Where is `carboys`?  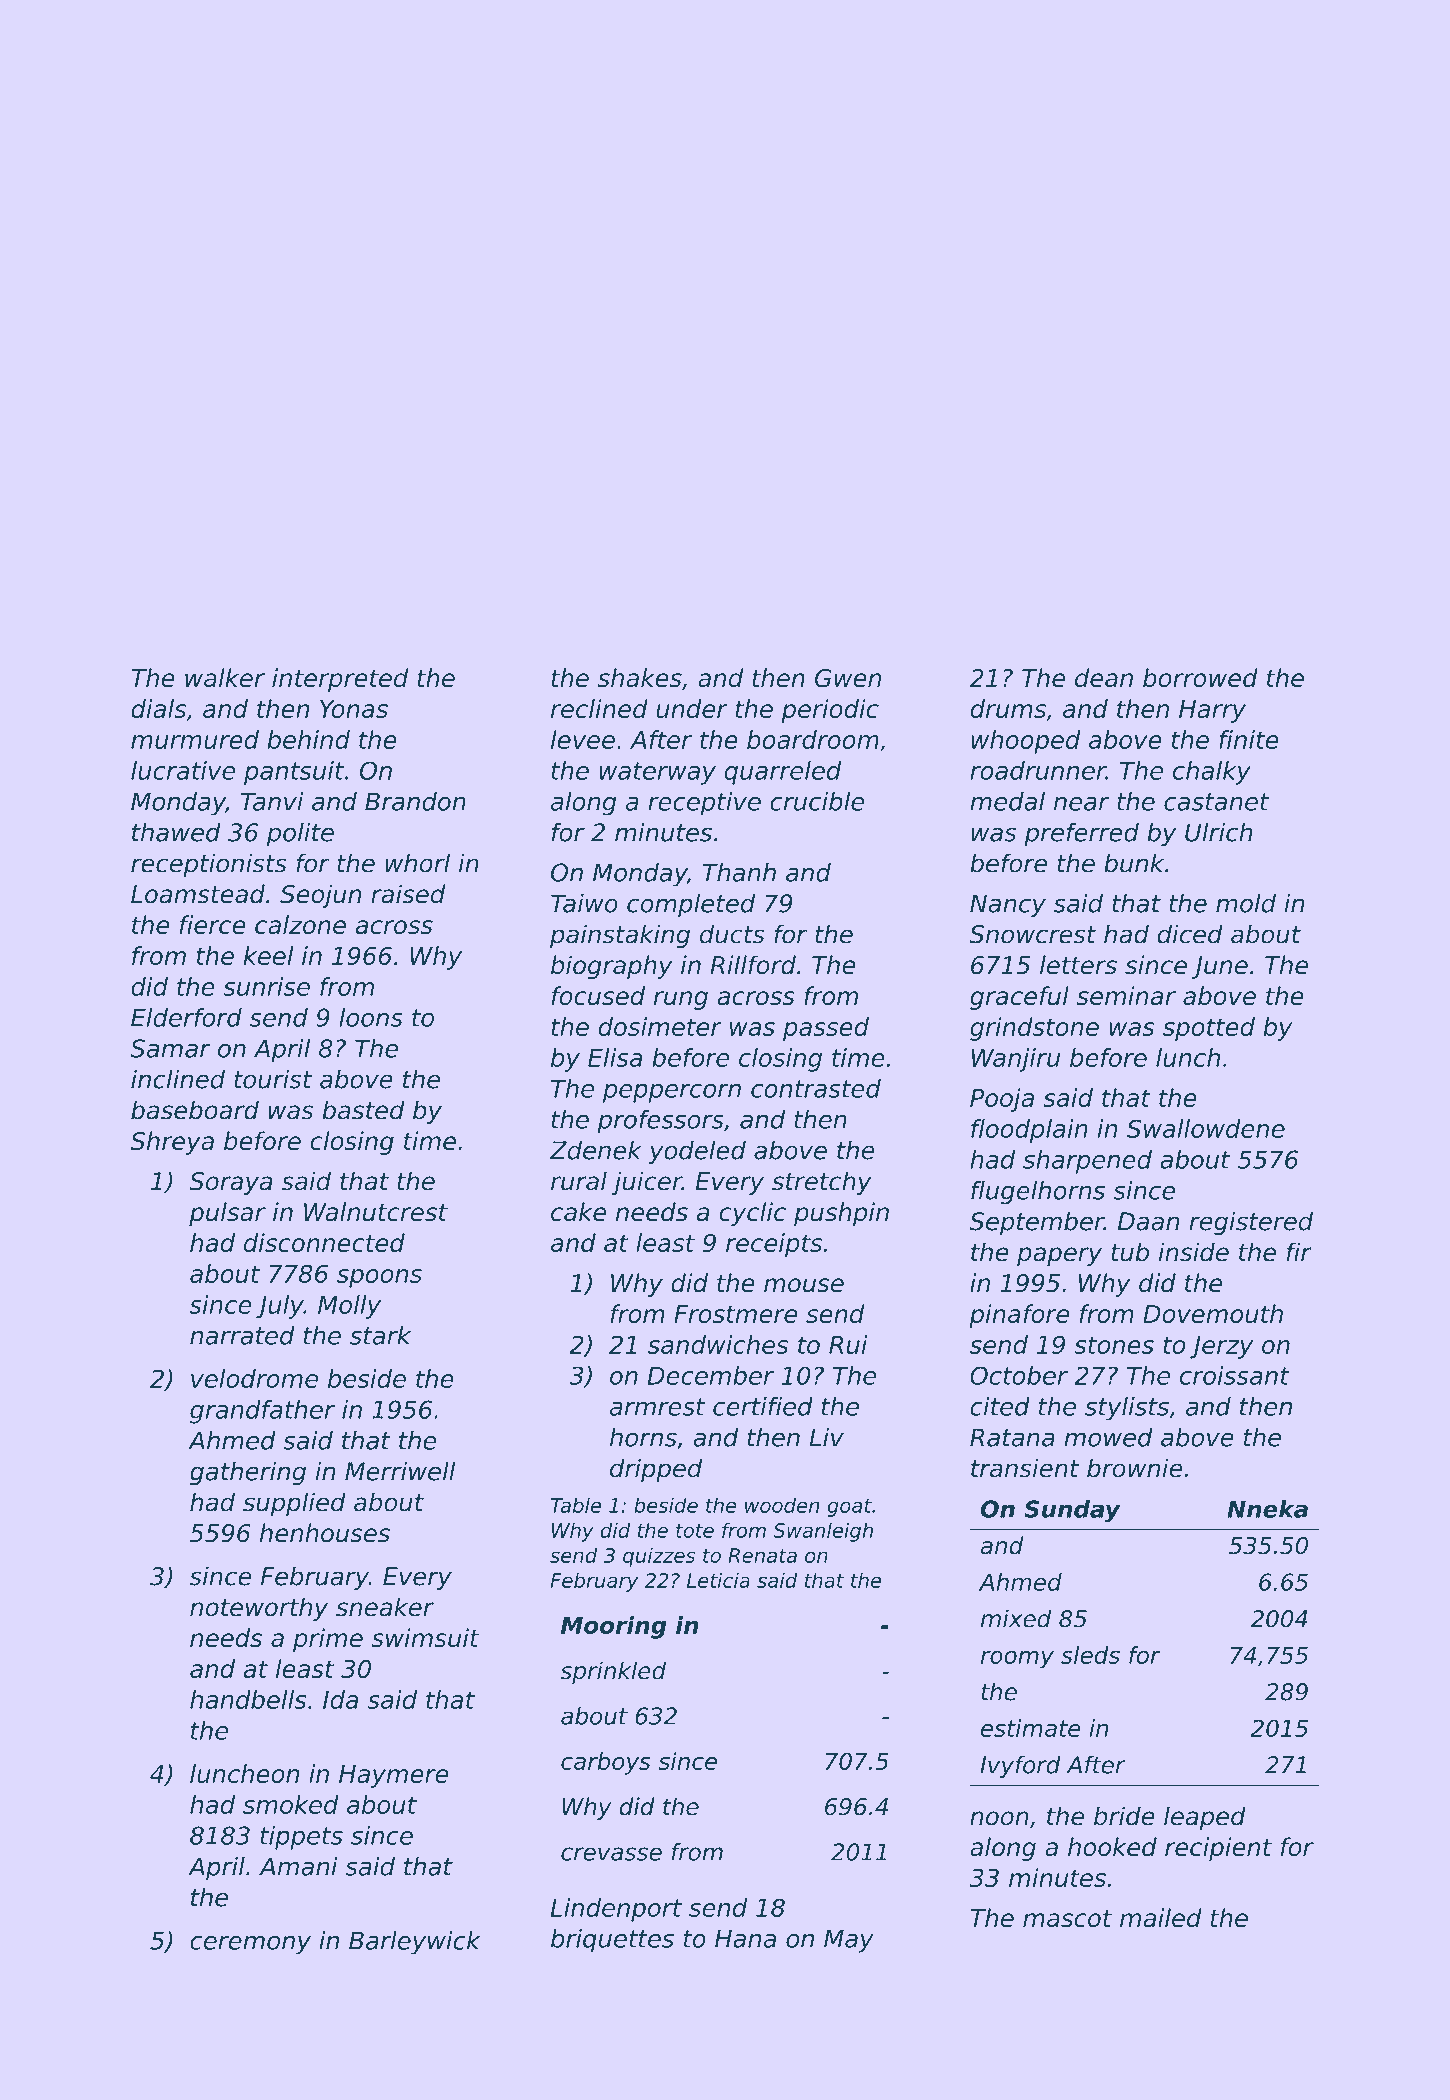 carboys is located at coordinates (606, 1763).
